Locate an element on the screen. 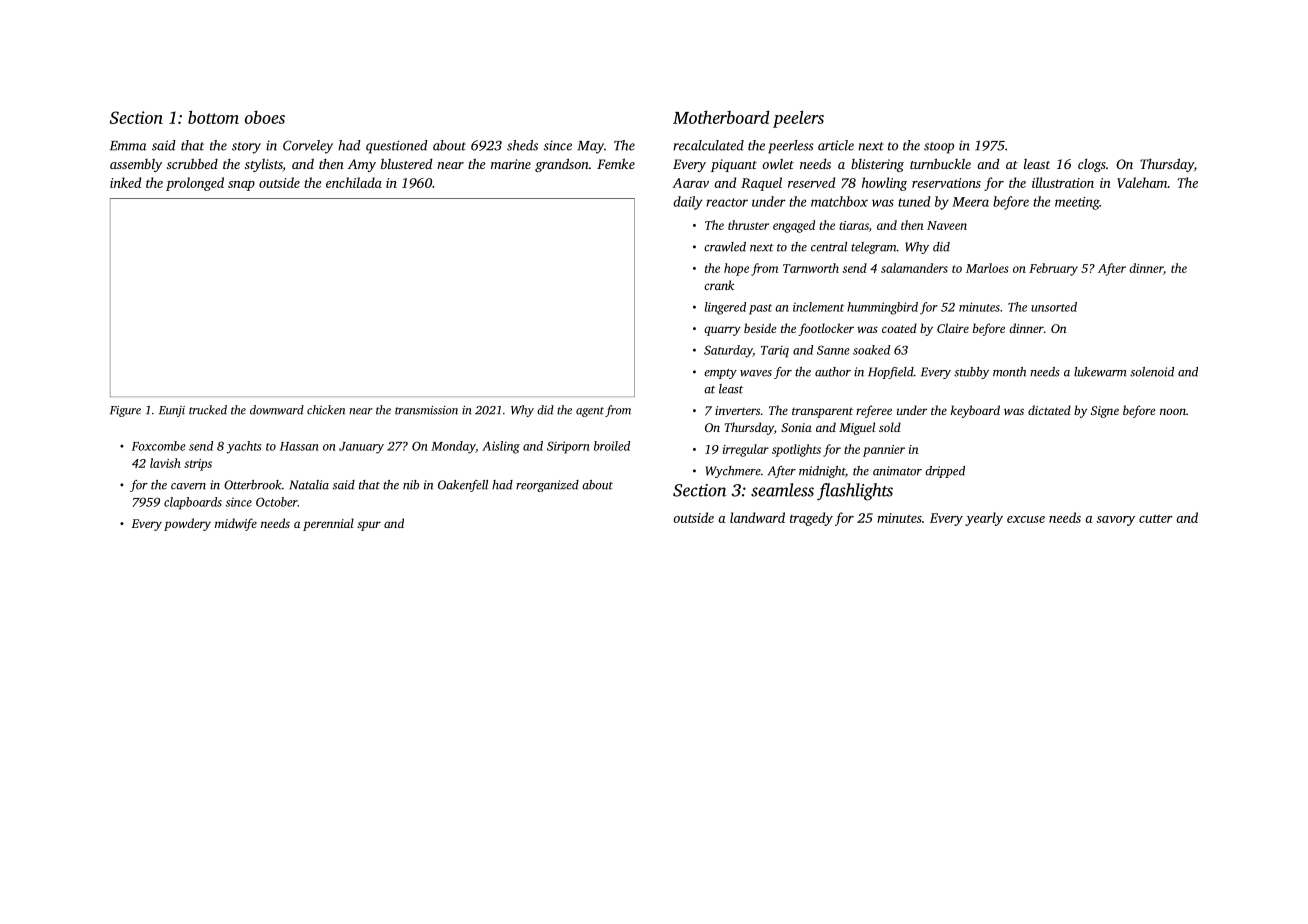  downward is located at coordinates (277, 410).
